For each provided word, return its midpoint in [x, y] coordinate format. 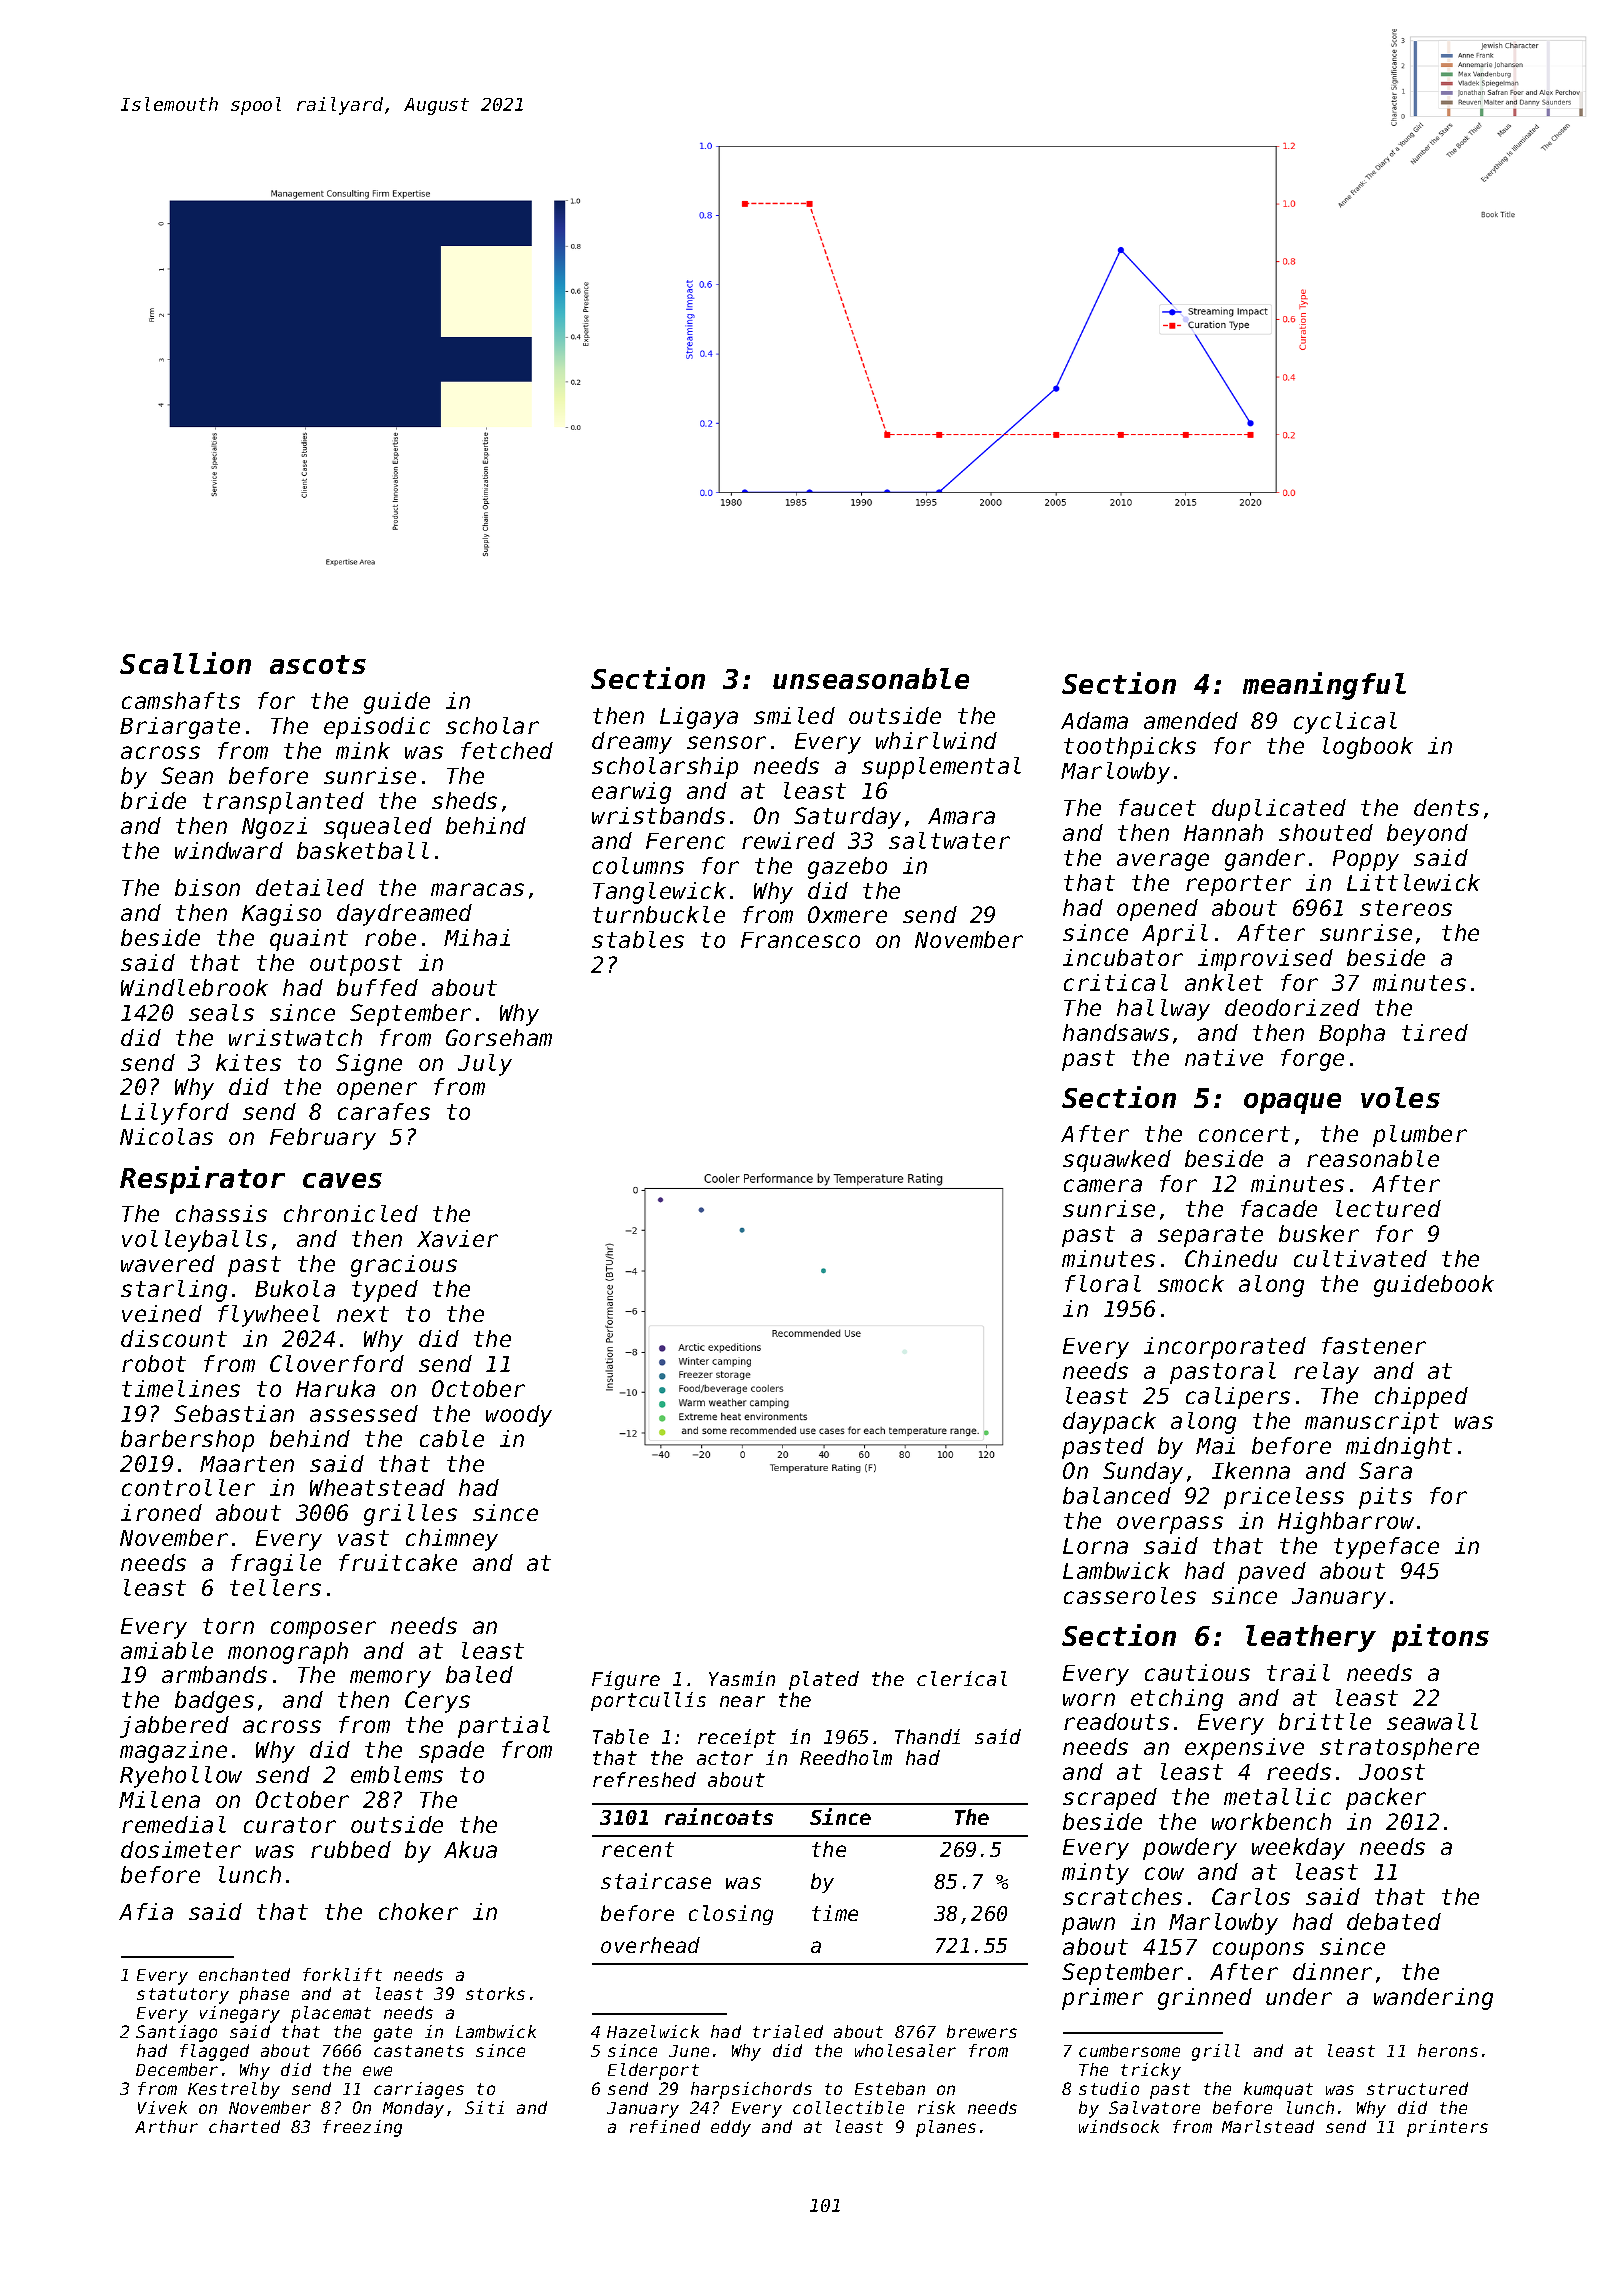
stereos [1406, 908]
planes [946, 2128]
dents [1446, 807]
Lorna [1095, 1546]
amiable [167, 1650]
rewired [788, 840]
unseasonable [871, 678]
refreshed [644, 1779]
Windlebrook [194, 987]
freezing [362, 2128]
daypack [1109, 1423]
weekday [1298, 1849]
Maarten [247, 1464]
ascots [318, 664]
